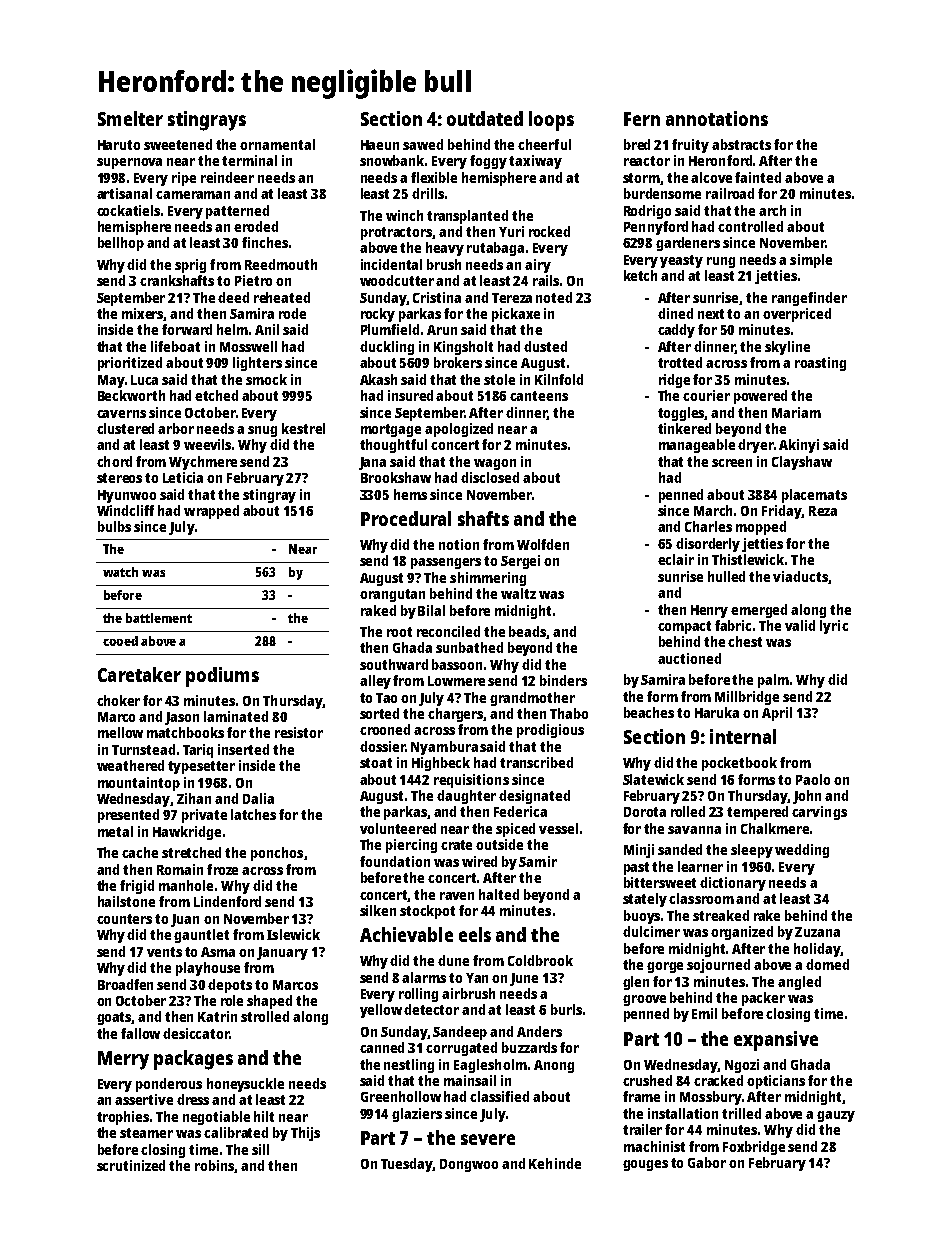 The width and height of the document is (952, 1233). I want to click on Smelter, so click(130, 118).
